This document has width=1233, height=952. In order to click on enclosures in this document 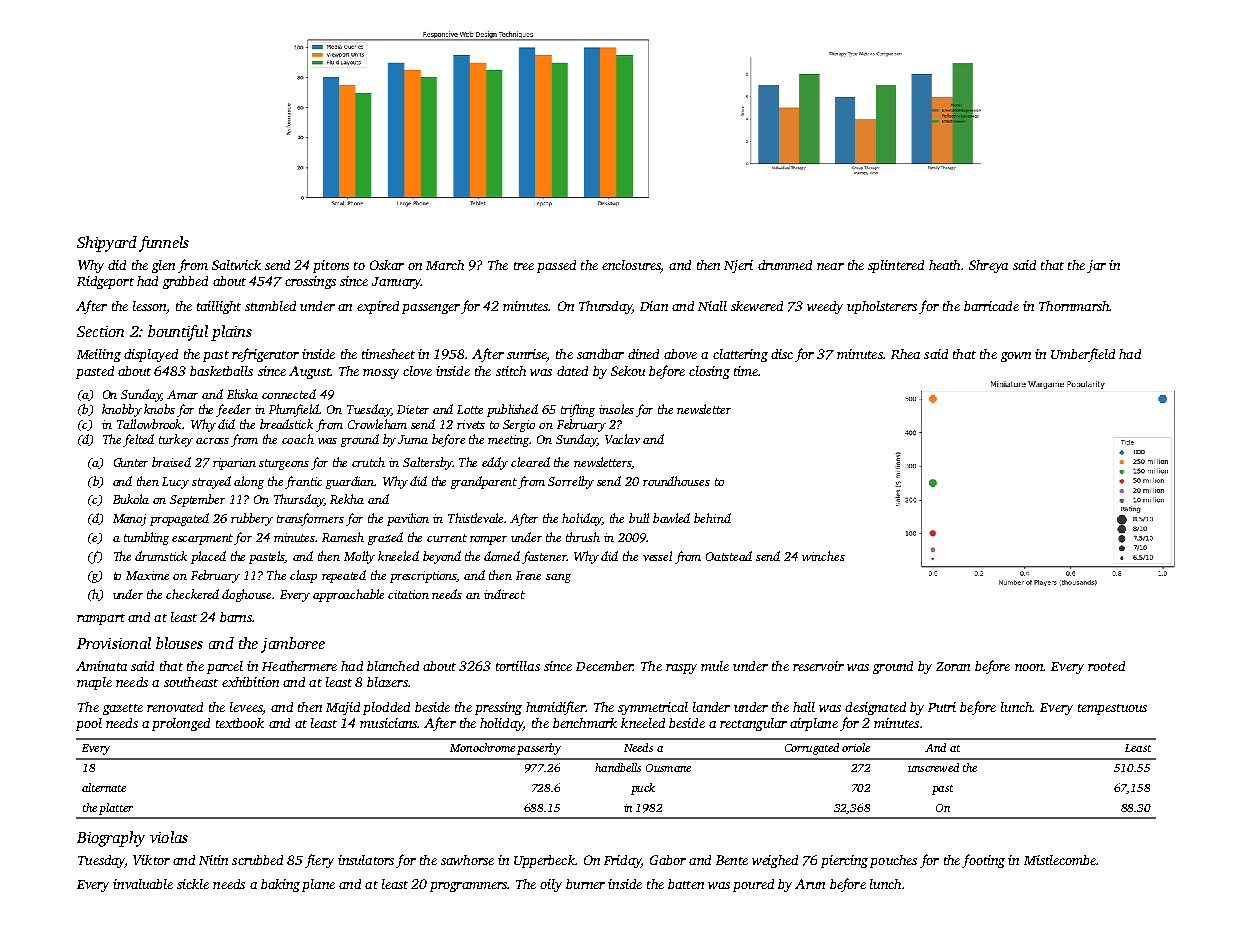, I will do `click(631, 265)`.
